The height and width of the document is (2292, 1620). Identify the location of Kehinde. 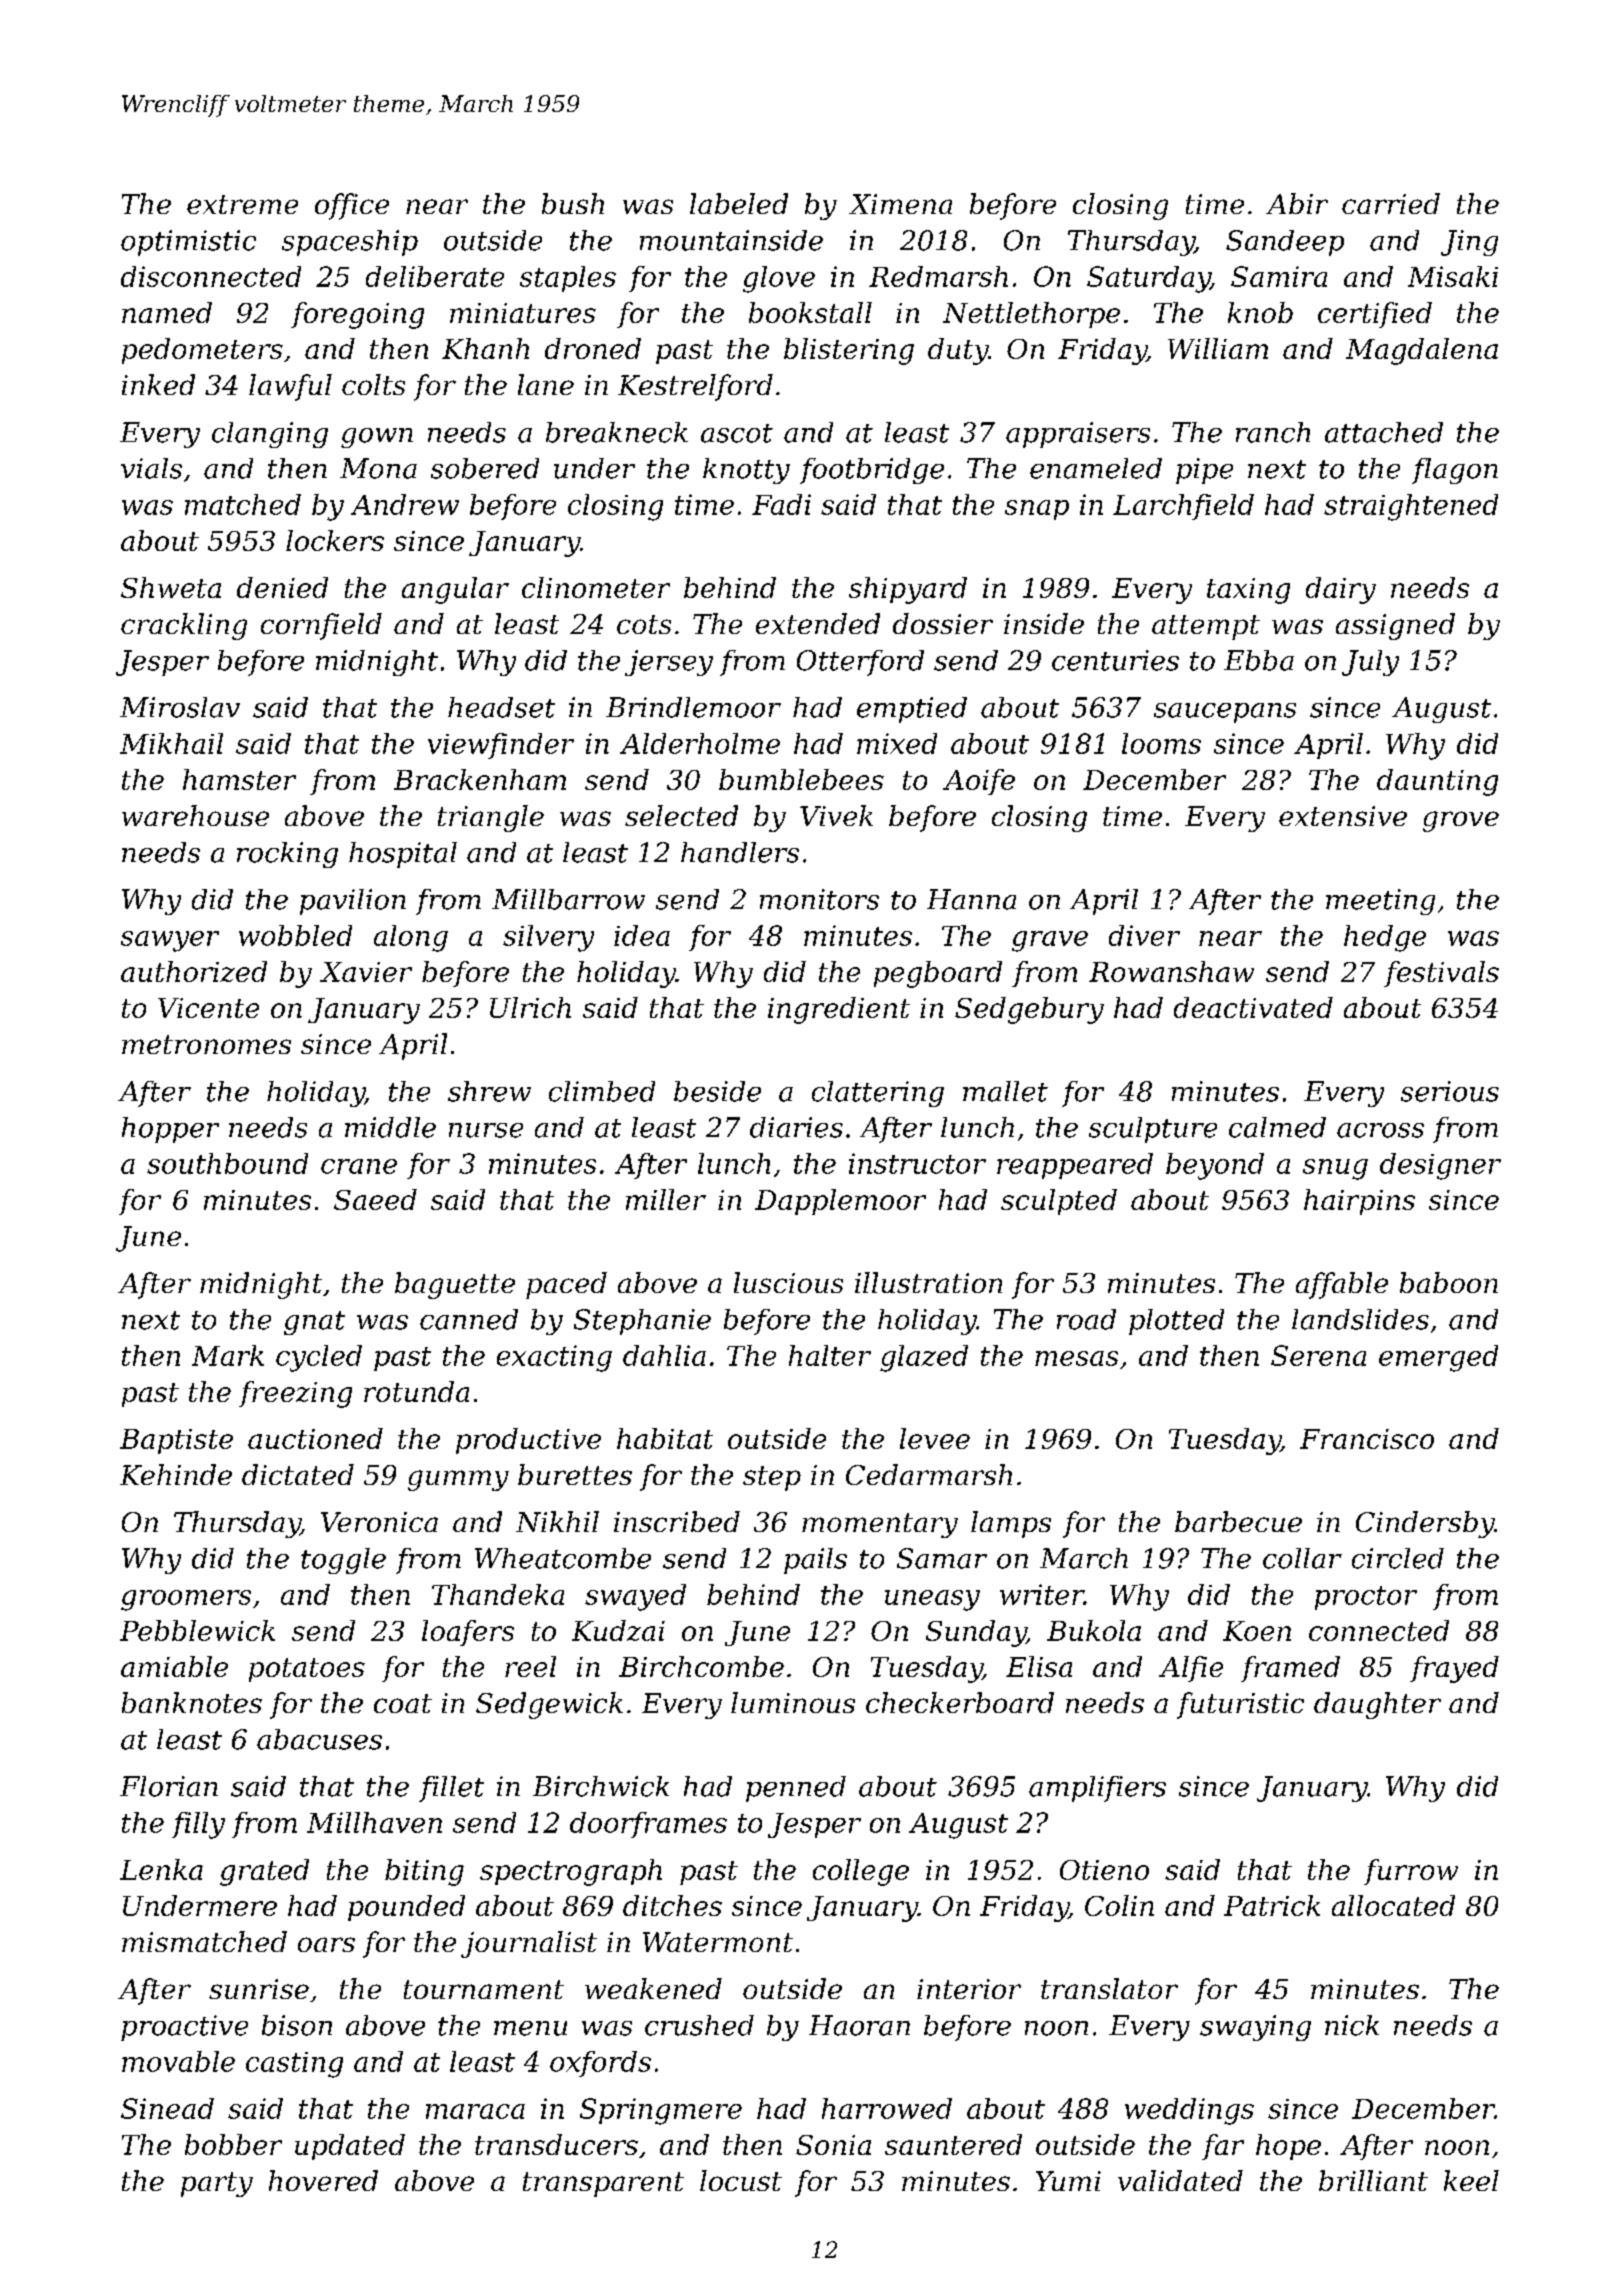
(176, 1474).
